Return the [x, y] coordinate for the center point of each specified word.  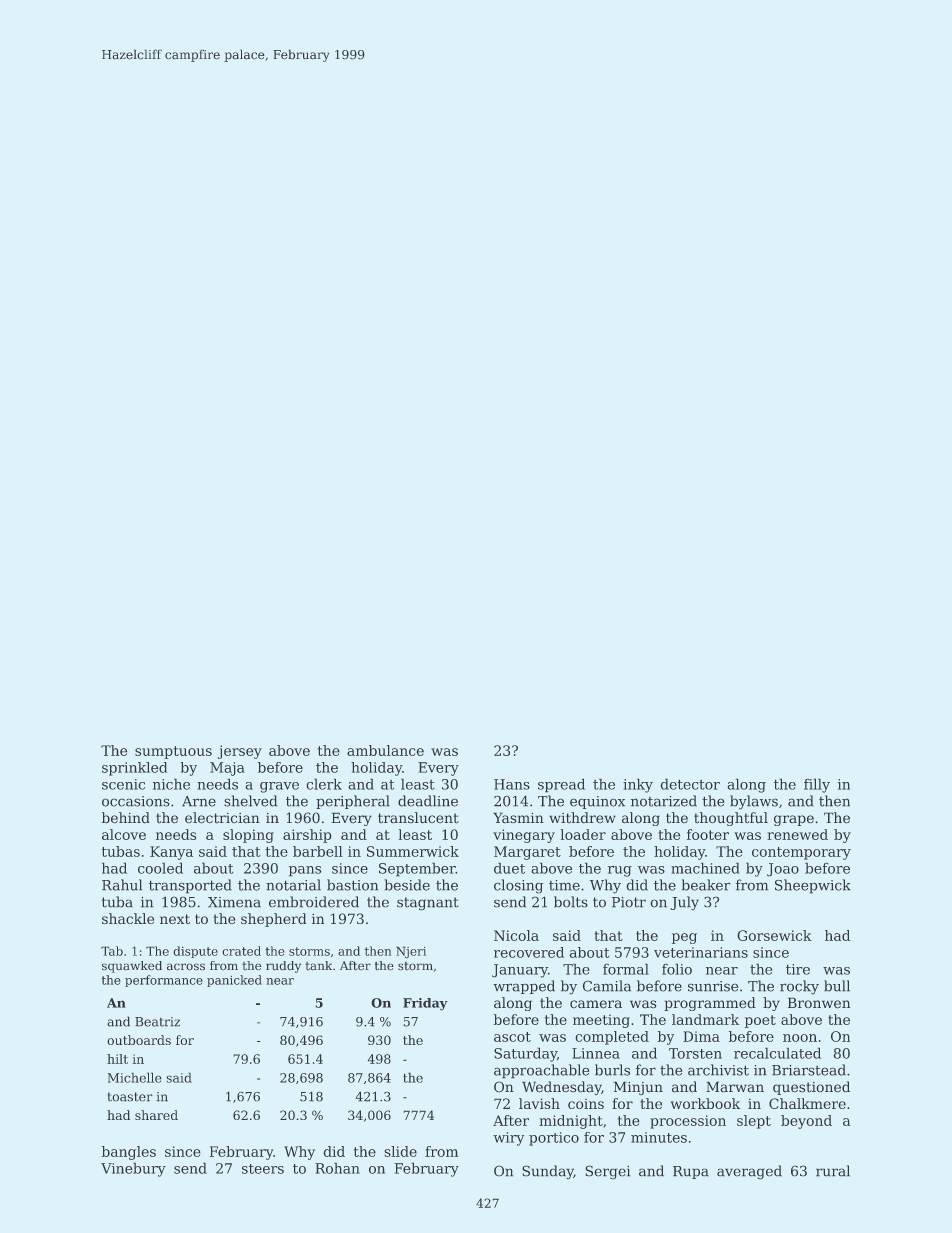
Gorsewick [774, 935]
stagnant [428, 904]
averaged [749, 1172]
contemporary [801, 853]
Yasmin [518, 818]
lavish [539, 1103]
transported [190, 886]
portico [554, 1139]
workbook [705, 1103]
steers [263, 1169]
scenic [123, 784]
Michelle [135, 1077]
